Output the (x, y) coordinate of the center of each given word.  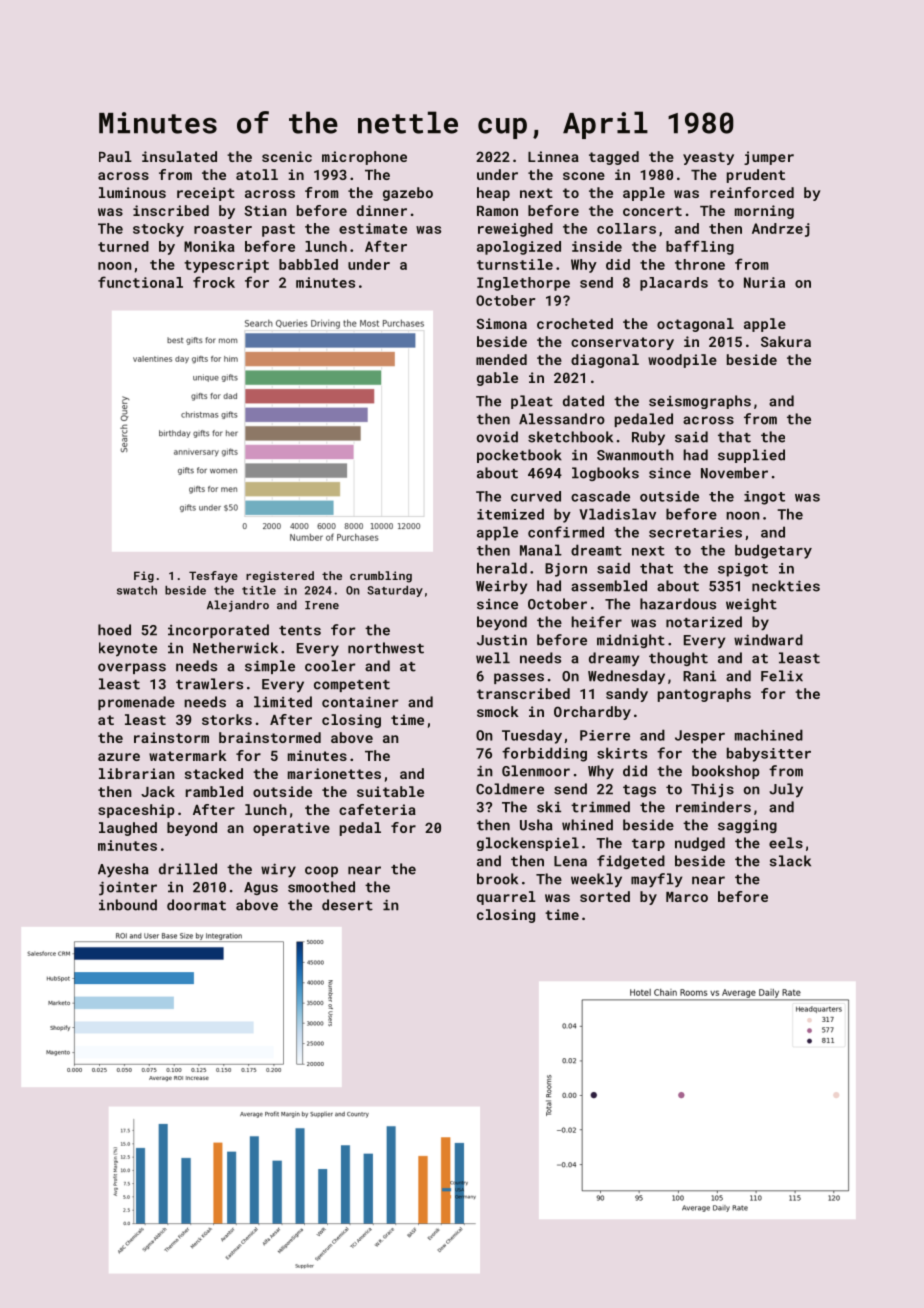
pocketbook (519, 456)
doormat (196, 905)
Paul (115, 156)
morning (764, 212)
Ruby (648, 438)
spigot (743, 570)
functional (140, 282)
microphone (364, 158)
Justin (502, 640)
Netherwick (235, 648)
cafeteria (377, 809)
